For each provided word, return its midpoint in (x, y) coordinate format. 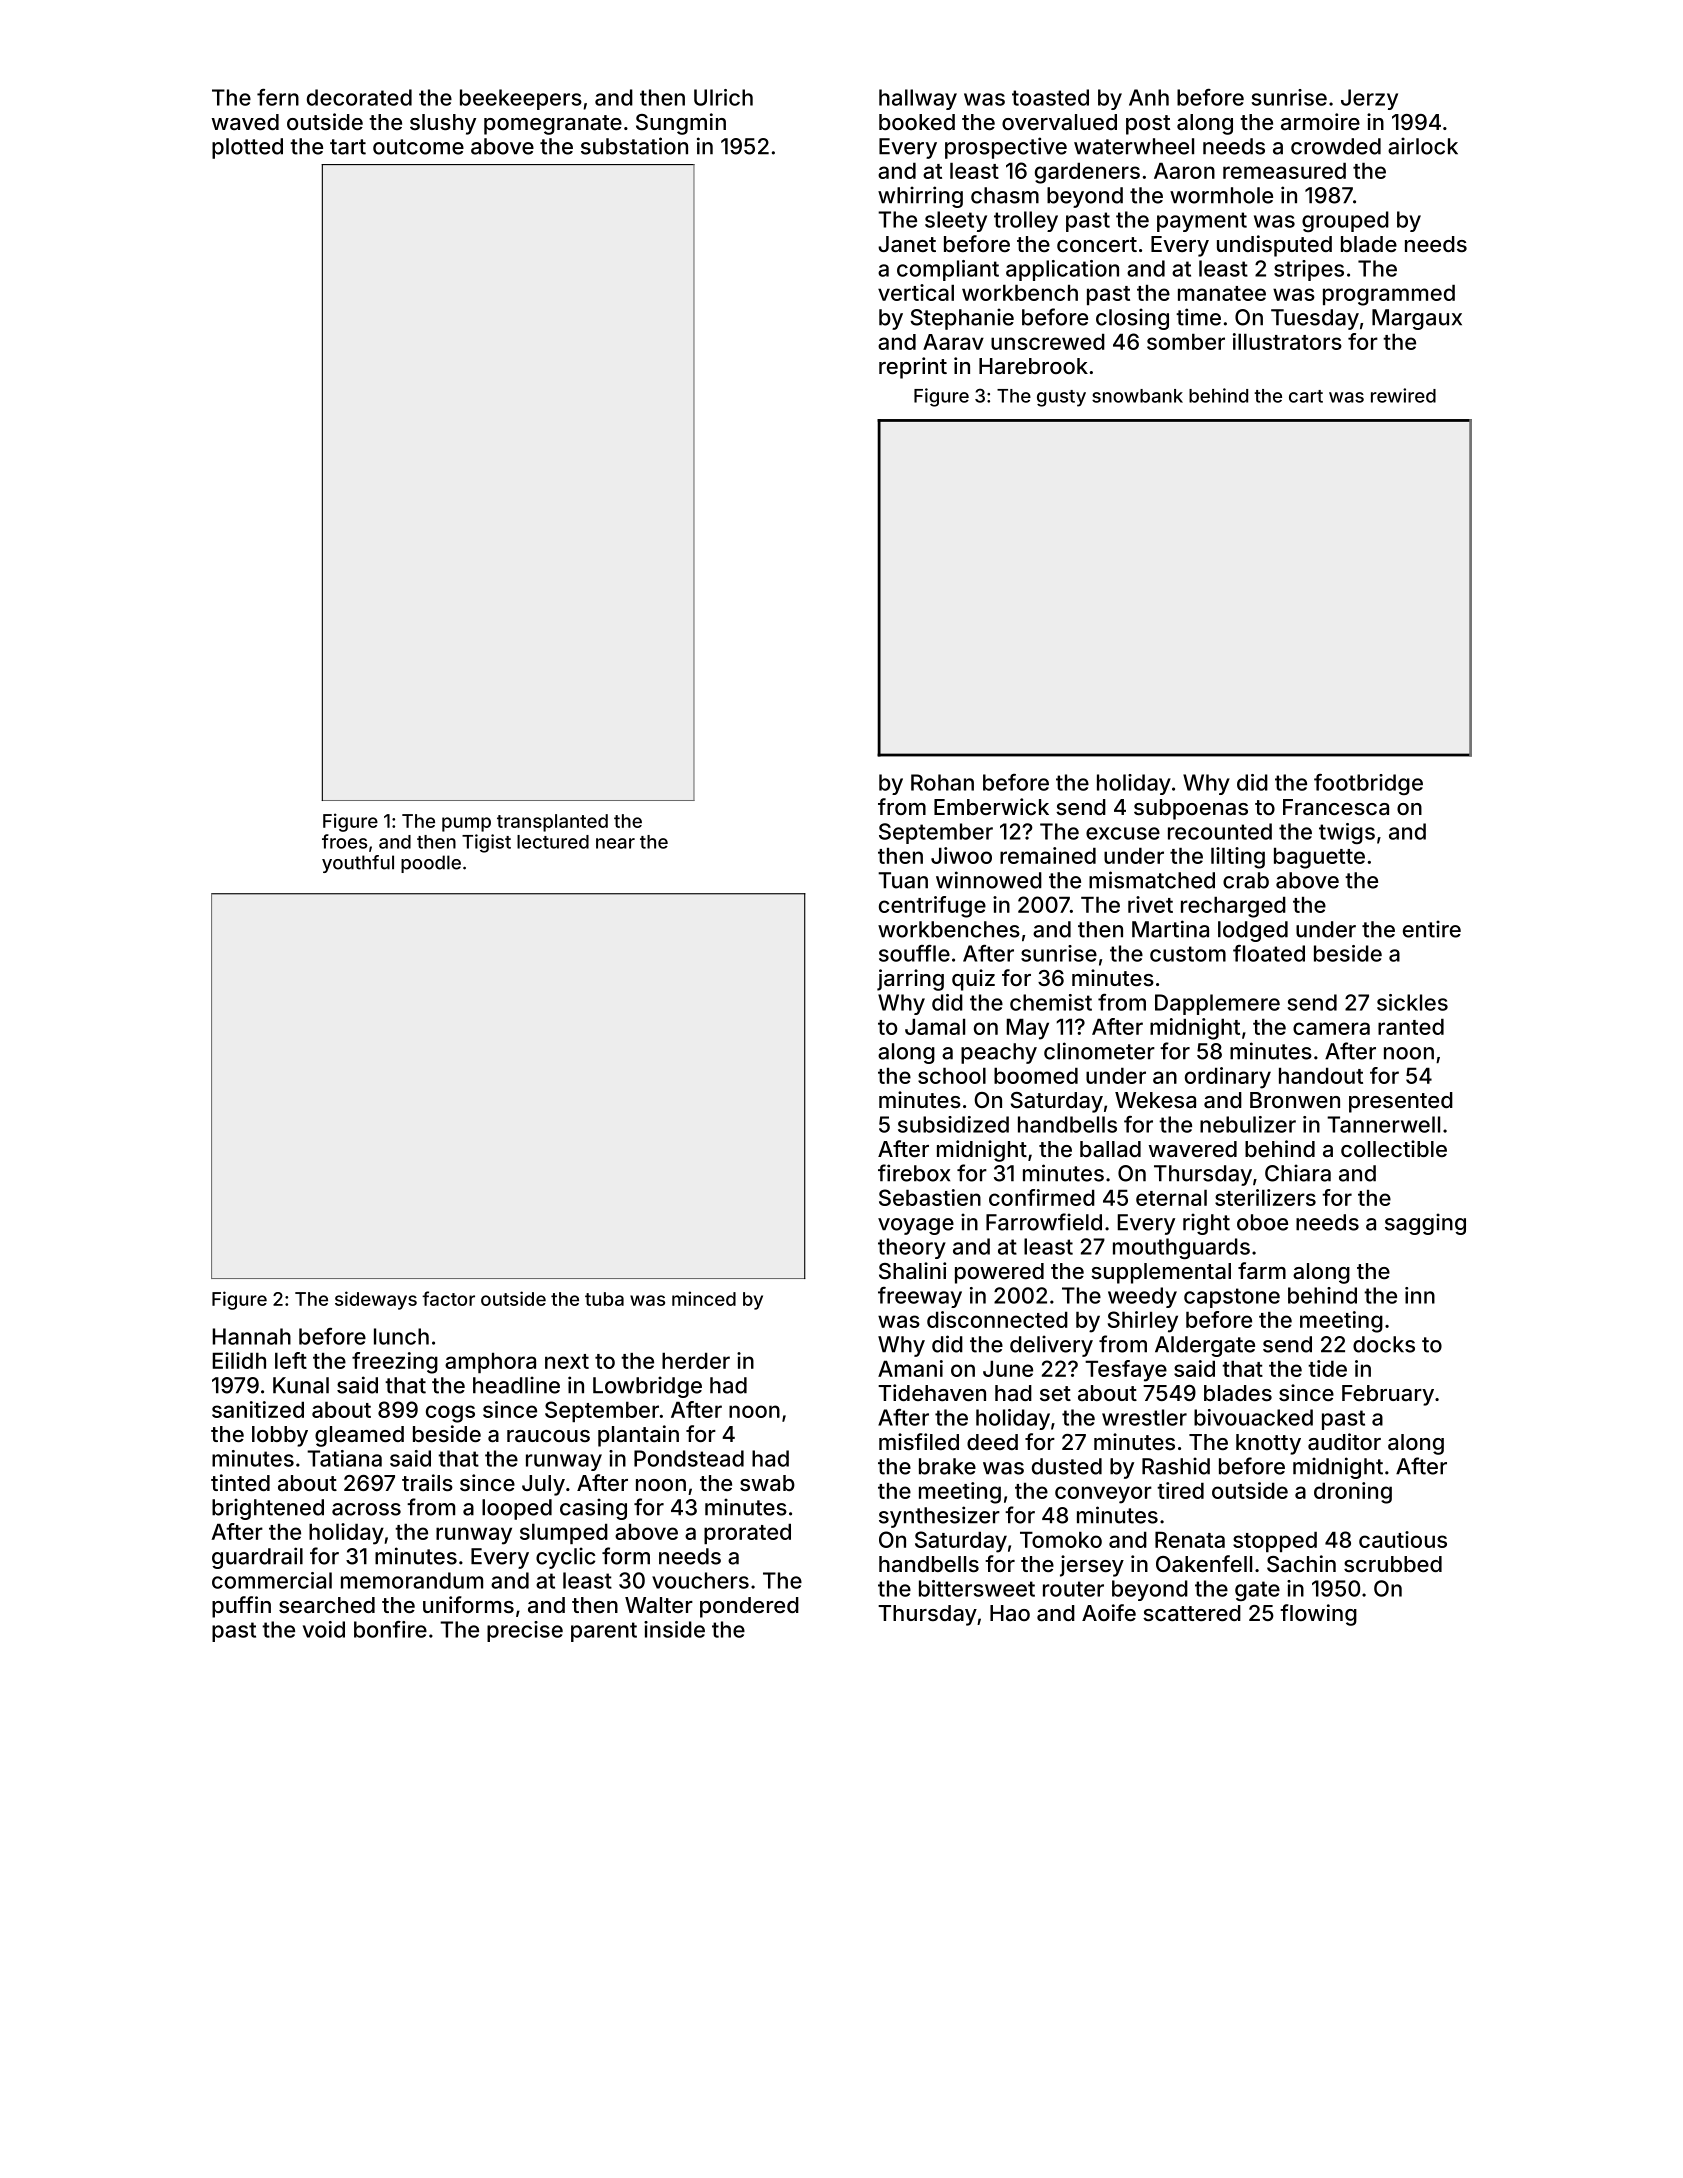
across (366, 1509)
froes (344, 841)
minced (704, 1298)
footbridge (1368, 784)
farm (1262, 1271)
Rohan (942, 782)
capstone (1232, 1298)
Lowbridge (647, 1387)
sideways (376, 1300)
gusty (1061, 398)
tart (348, 147)
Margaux (1417, 319)
